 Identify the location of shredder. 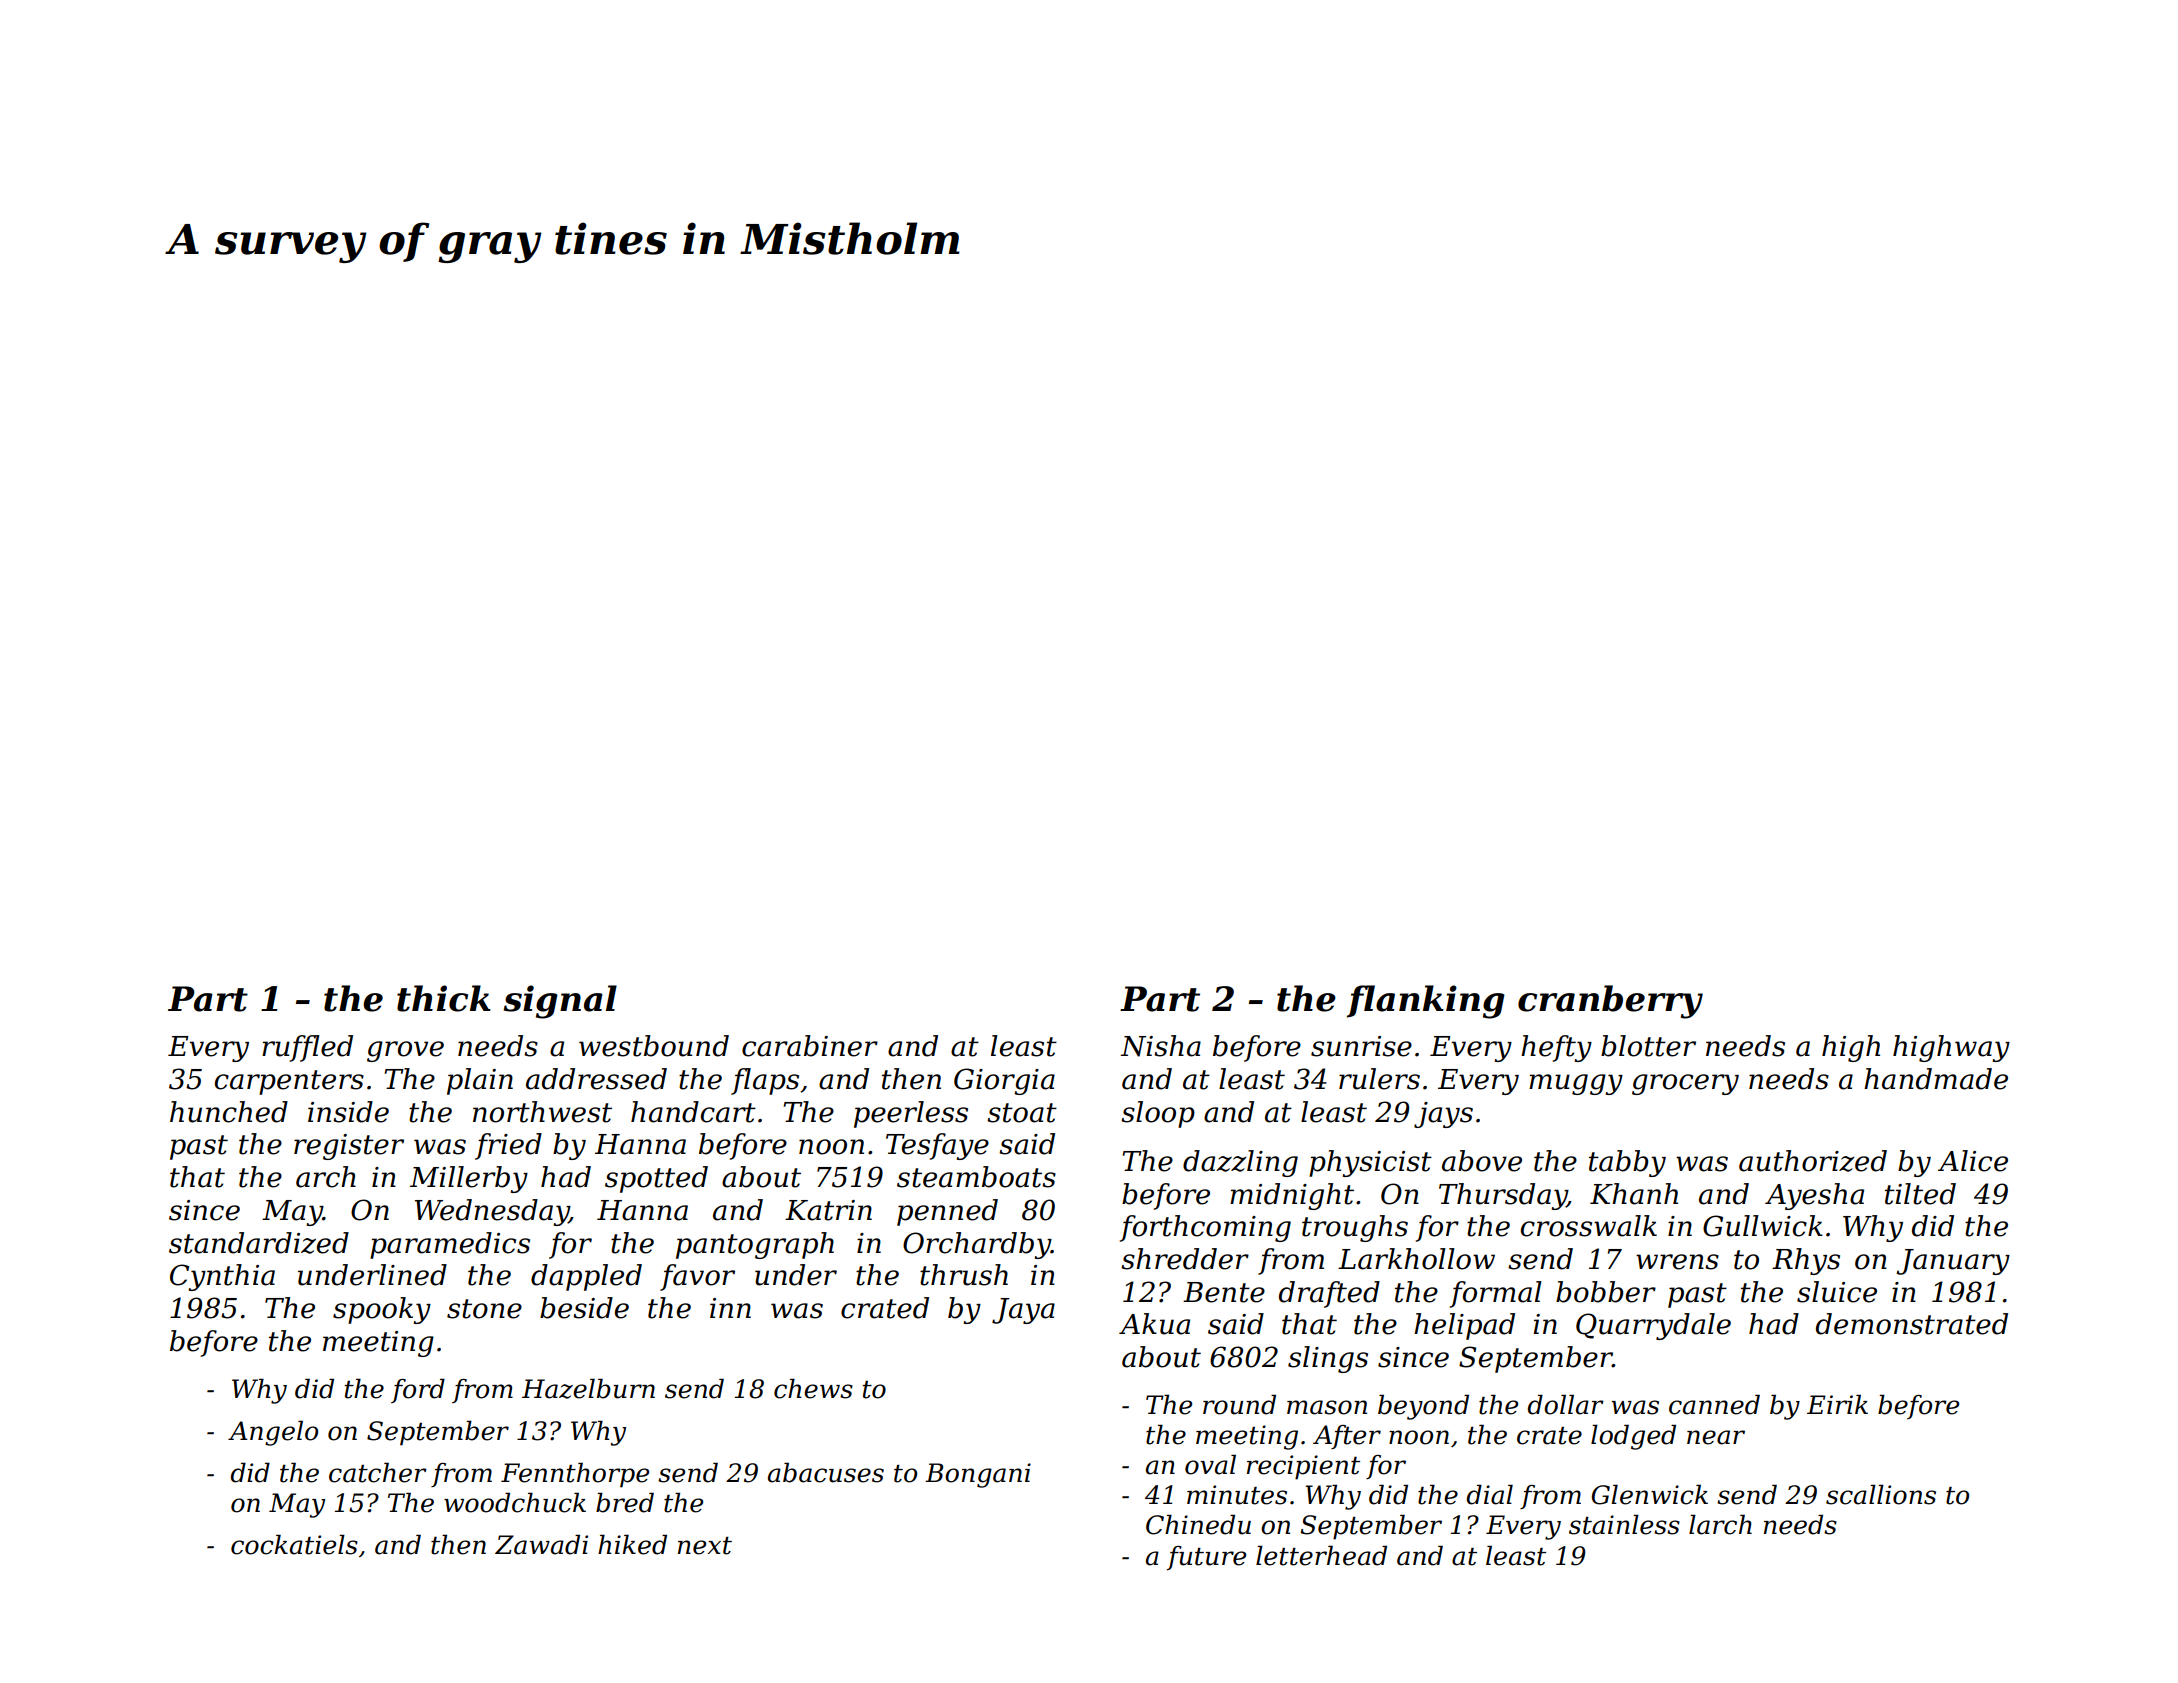
(1185, 1259).
